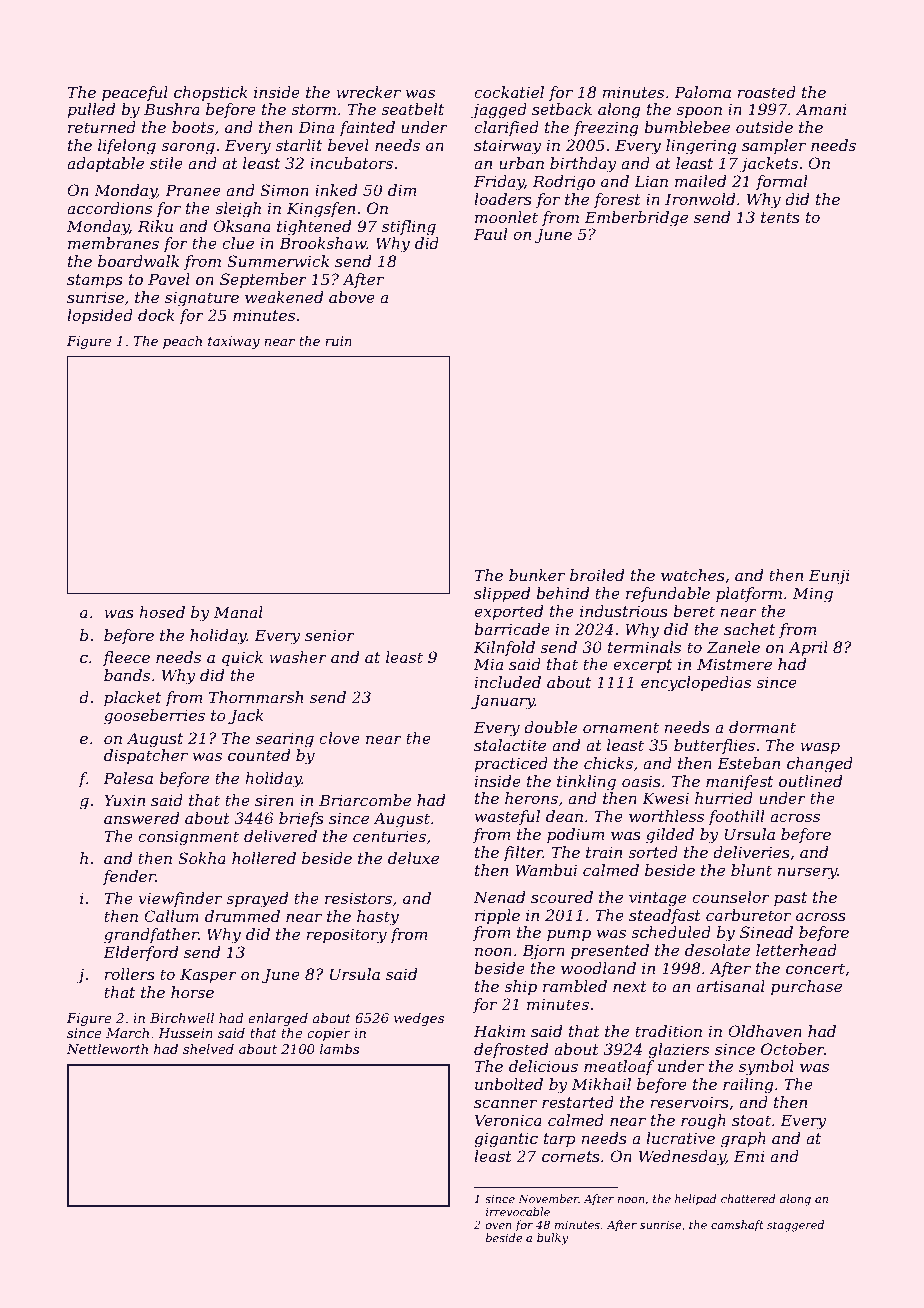  Describe the element at coordinates (338, 341) in the screenshot. I see `ruin` at that location.
